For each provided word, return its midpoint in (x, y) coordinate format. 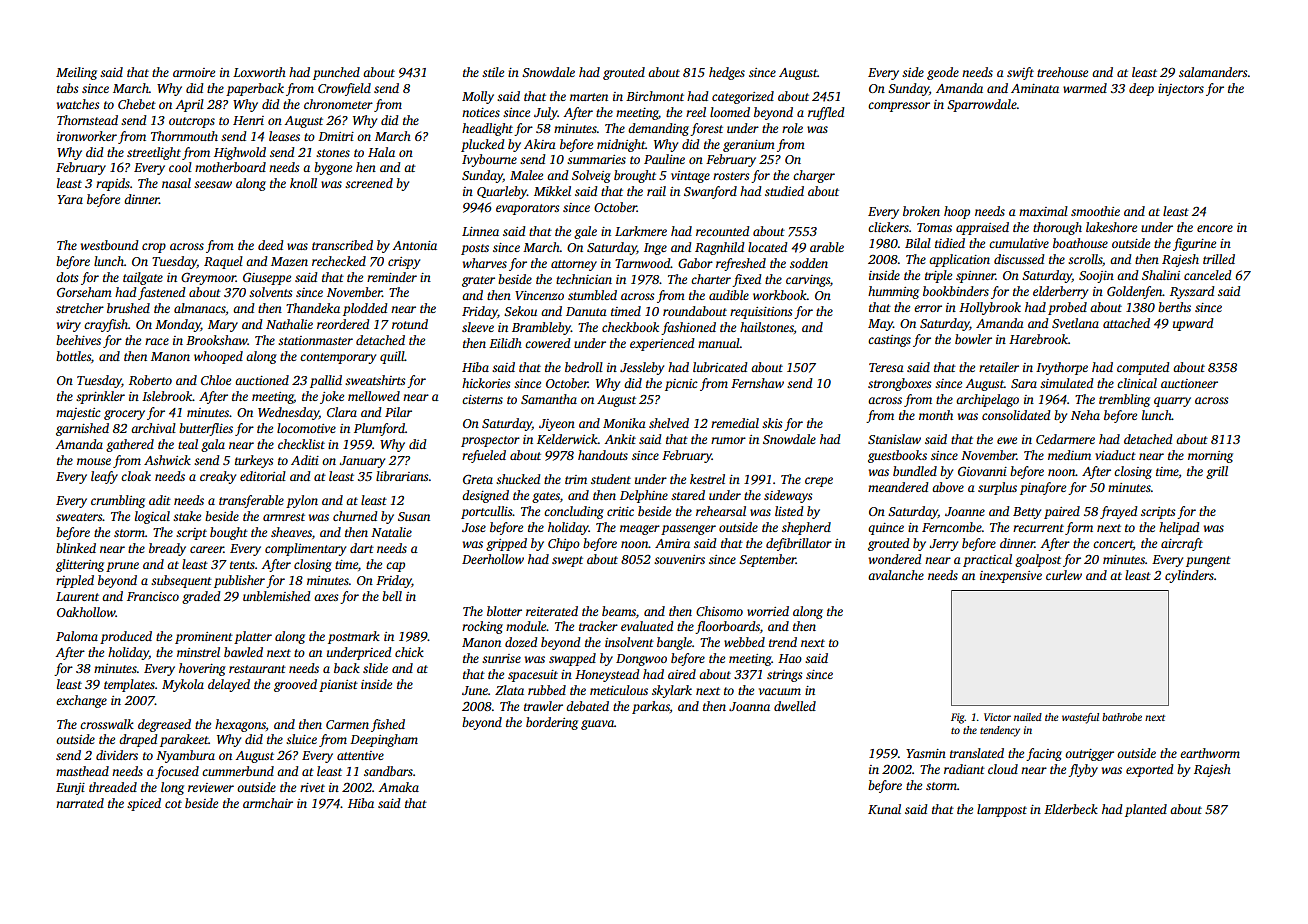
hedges (727, 73)
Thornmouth (184, 136)
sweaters (79, 517)
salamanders (1213, 72)
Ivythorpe (1062, 368)
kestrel (707, 479)
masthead (82, 771)
